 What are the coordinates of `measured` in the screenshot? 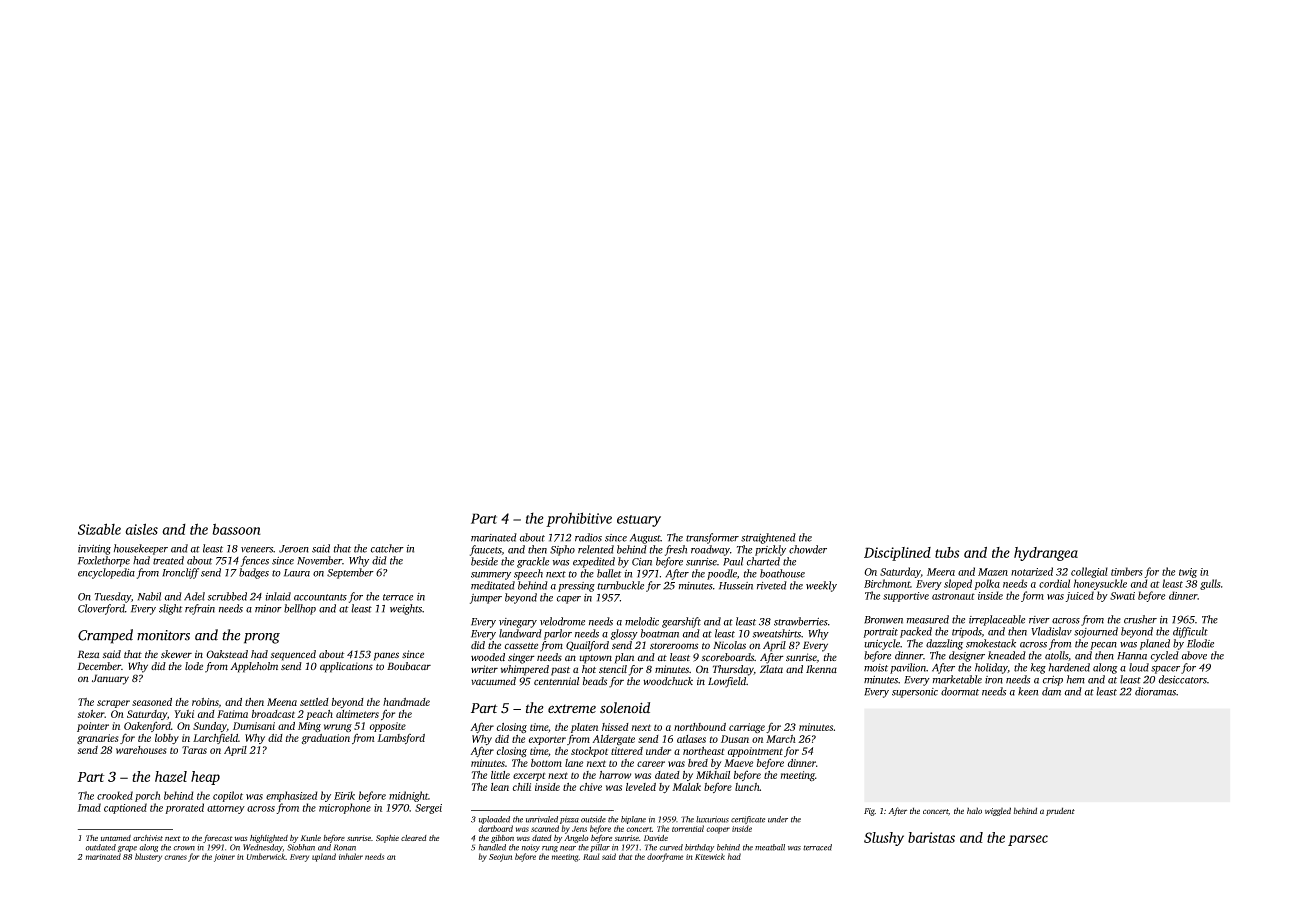 It's located at (928, 619).
